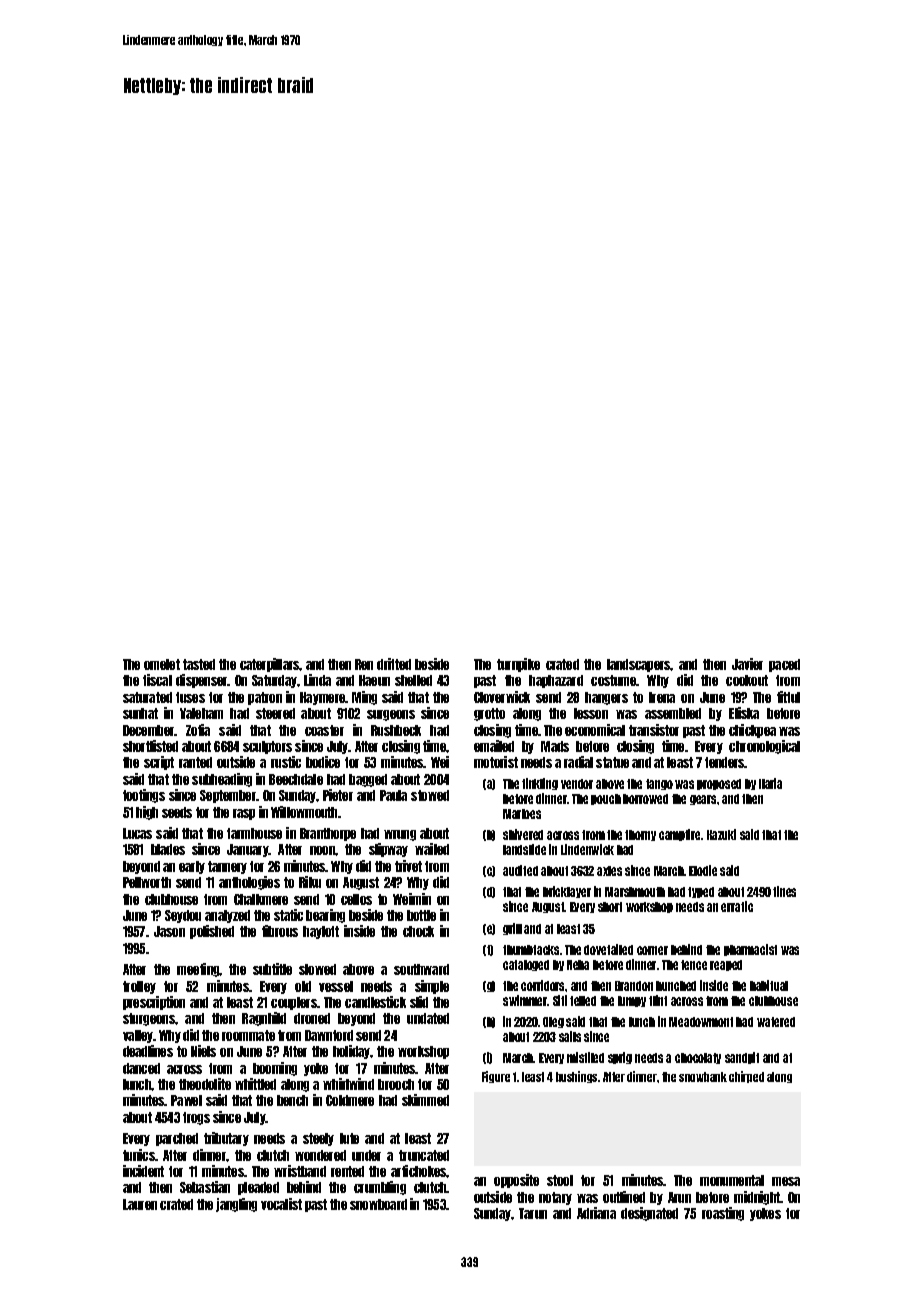  What do you see at coordinates (255, 1084) in the screenshot?
I see `whittled` at bounding box center [255, 1084].
